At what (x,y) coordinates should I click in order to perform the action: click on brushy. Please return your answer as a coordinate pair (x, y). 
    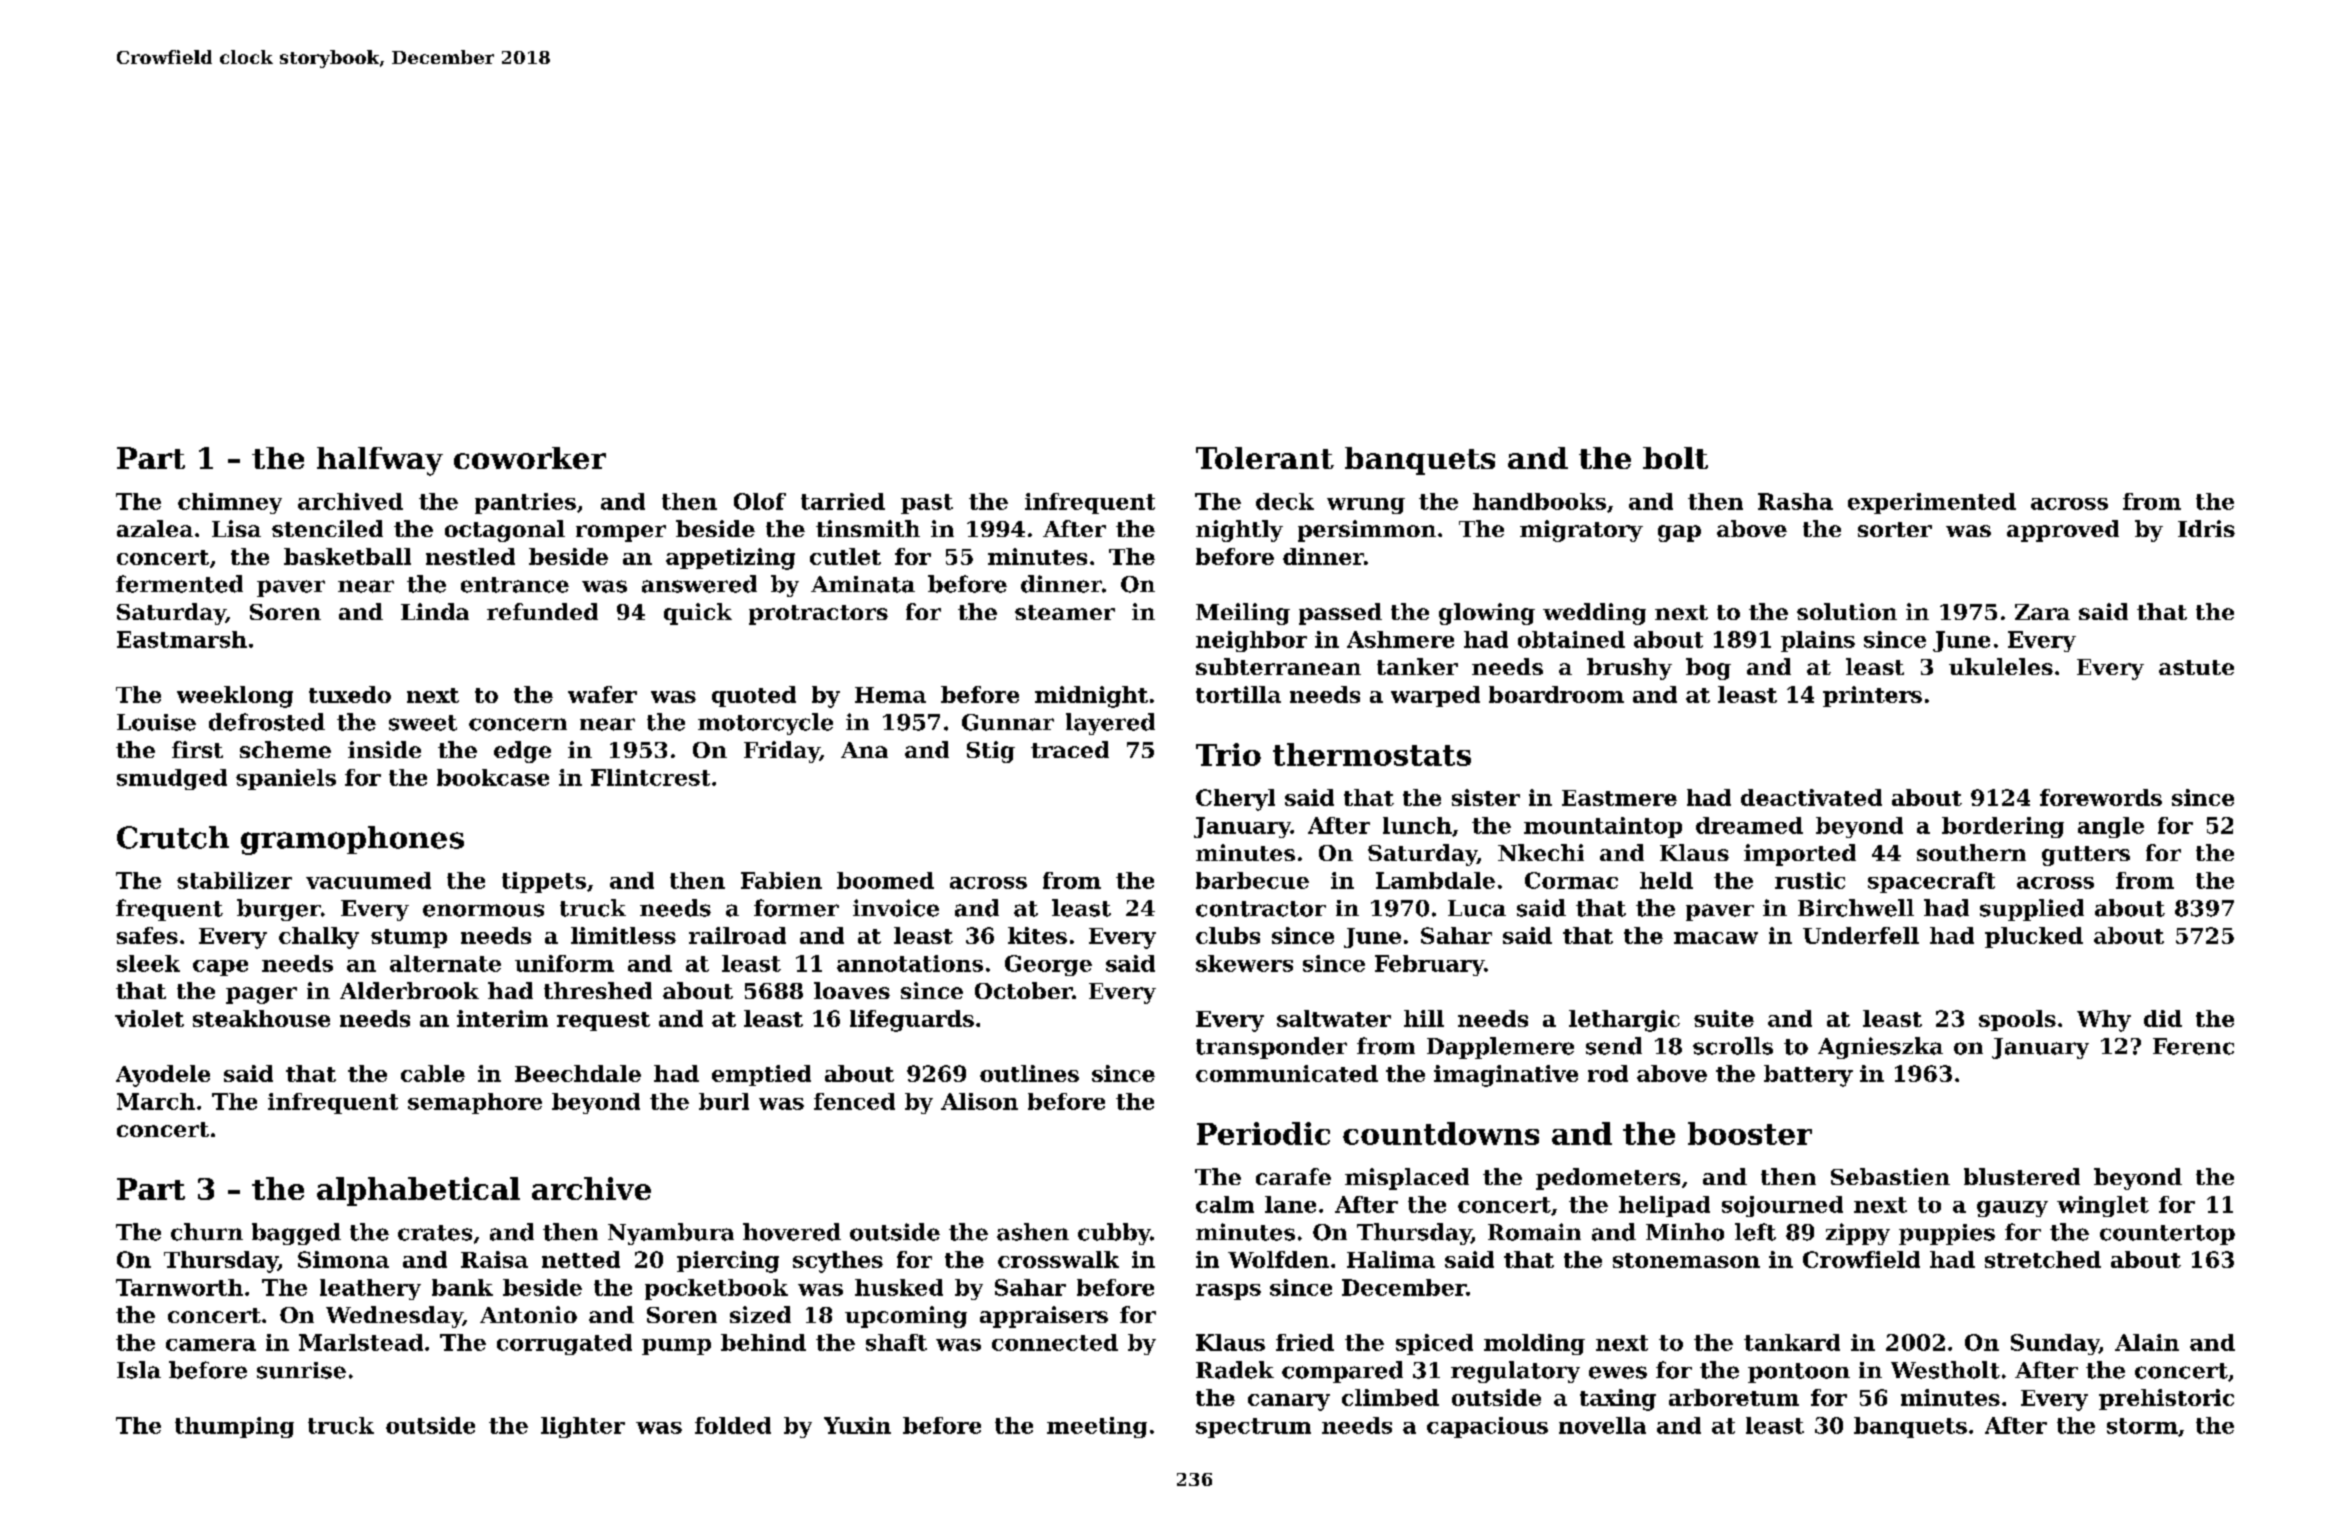
    Looking at the image, I should click on (1629, 669).
